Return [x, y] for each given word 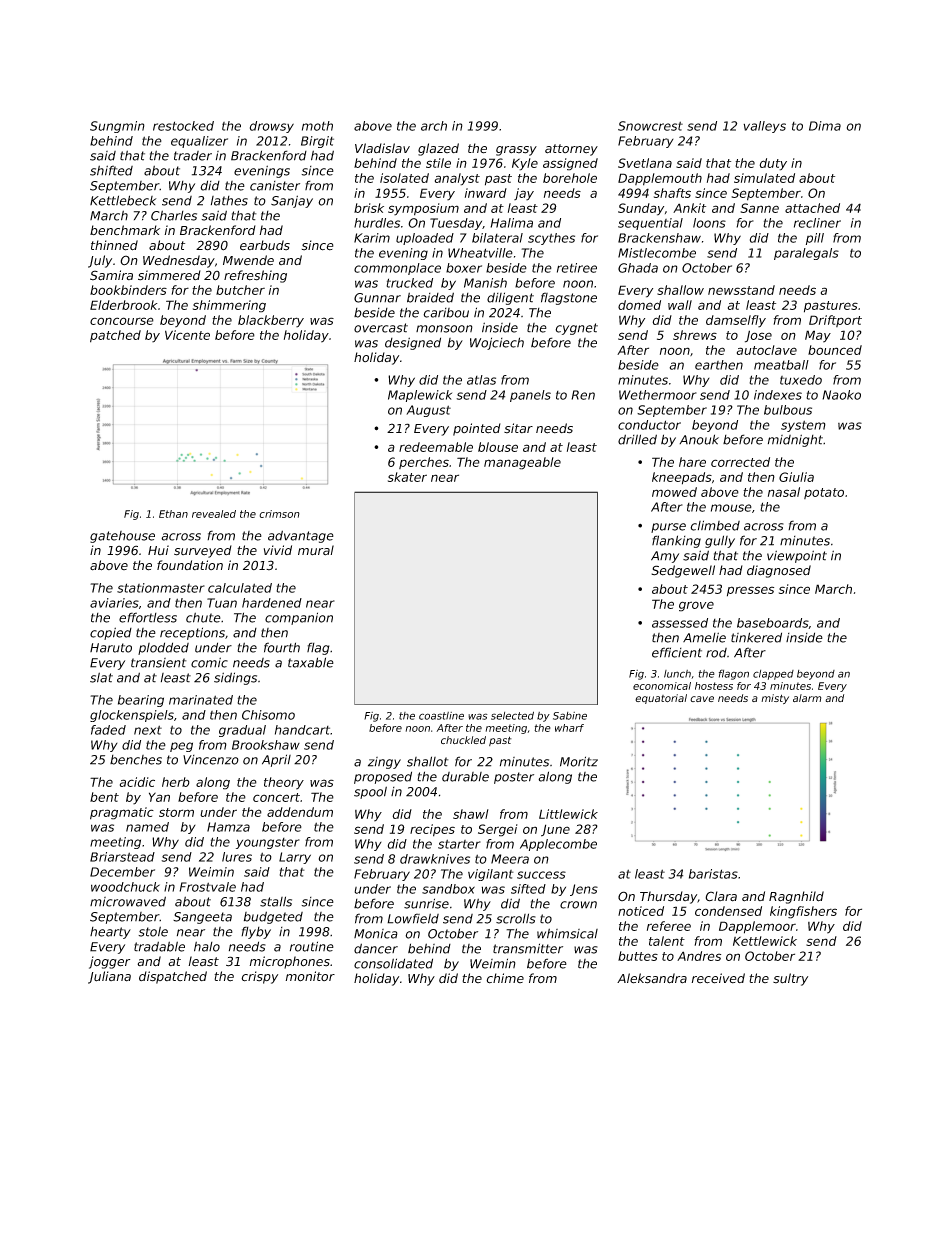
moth [317, 126]
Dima [825, 126]
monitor [310, 976]
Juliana [109, 977]
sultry [790, 979]
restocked [183, 126]
